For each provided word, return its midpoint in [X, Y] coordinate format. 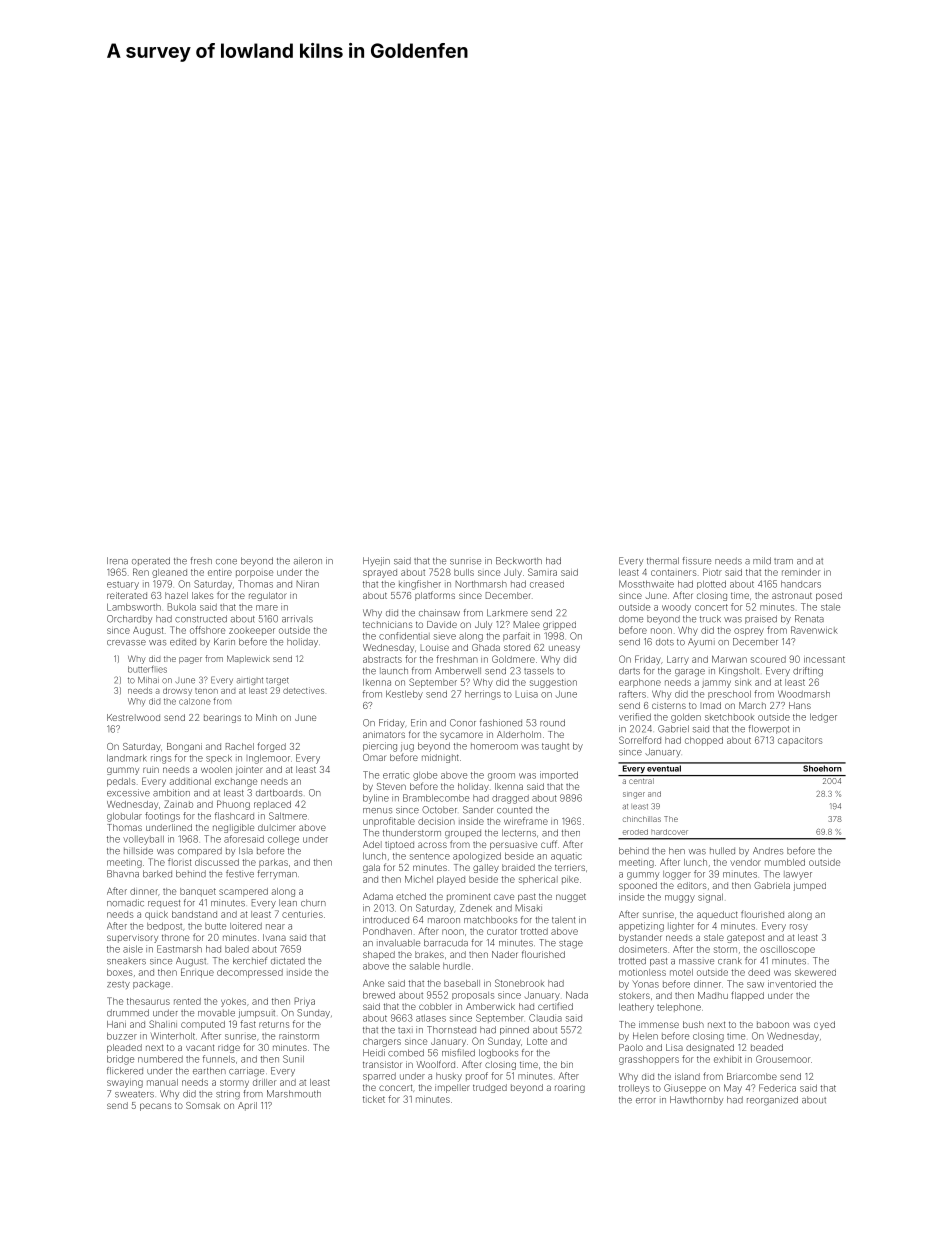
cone [226, 562]
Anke [373, 983]
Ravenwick [814, 630]
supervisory [132, 938]
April [247, 1106]
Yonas [645, 984]
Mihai [148, 680]
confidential [404, 636]
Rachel [240, 746]
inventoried [792, 984]
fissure [697, 561]
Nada [577, 995]
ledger [823, 718]
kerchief [250, 961]
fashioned [501, 723]
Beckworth [519, 561]
